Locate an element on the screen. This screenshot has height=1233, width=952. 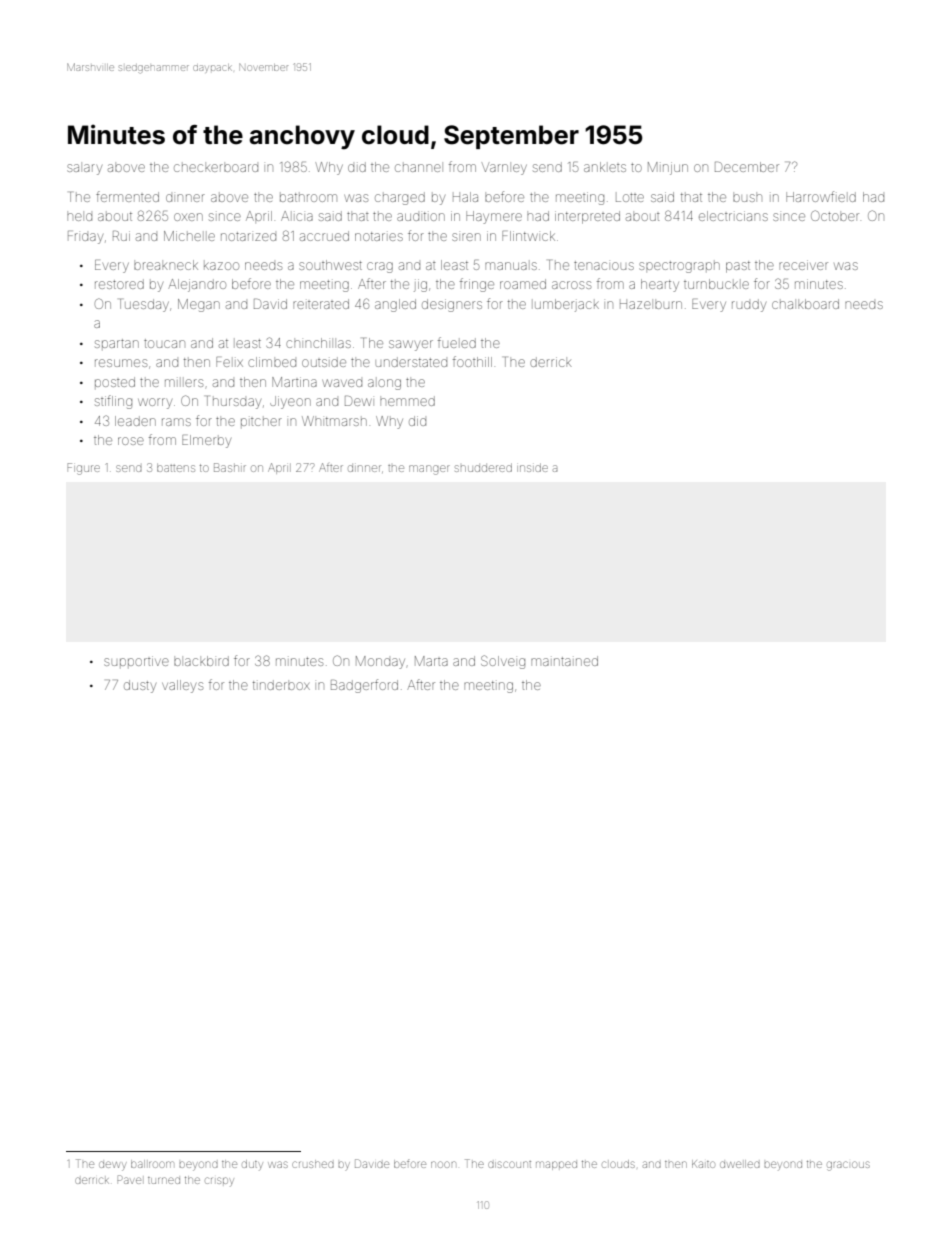
Kaito is located at coordinates (703, 1164).
